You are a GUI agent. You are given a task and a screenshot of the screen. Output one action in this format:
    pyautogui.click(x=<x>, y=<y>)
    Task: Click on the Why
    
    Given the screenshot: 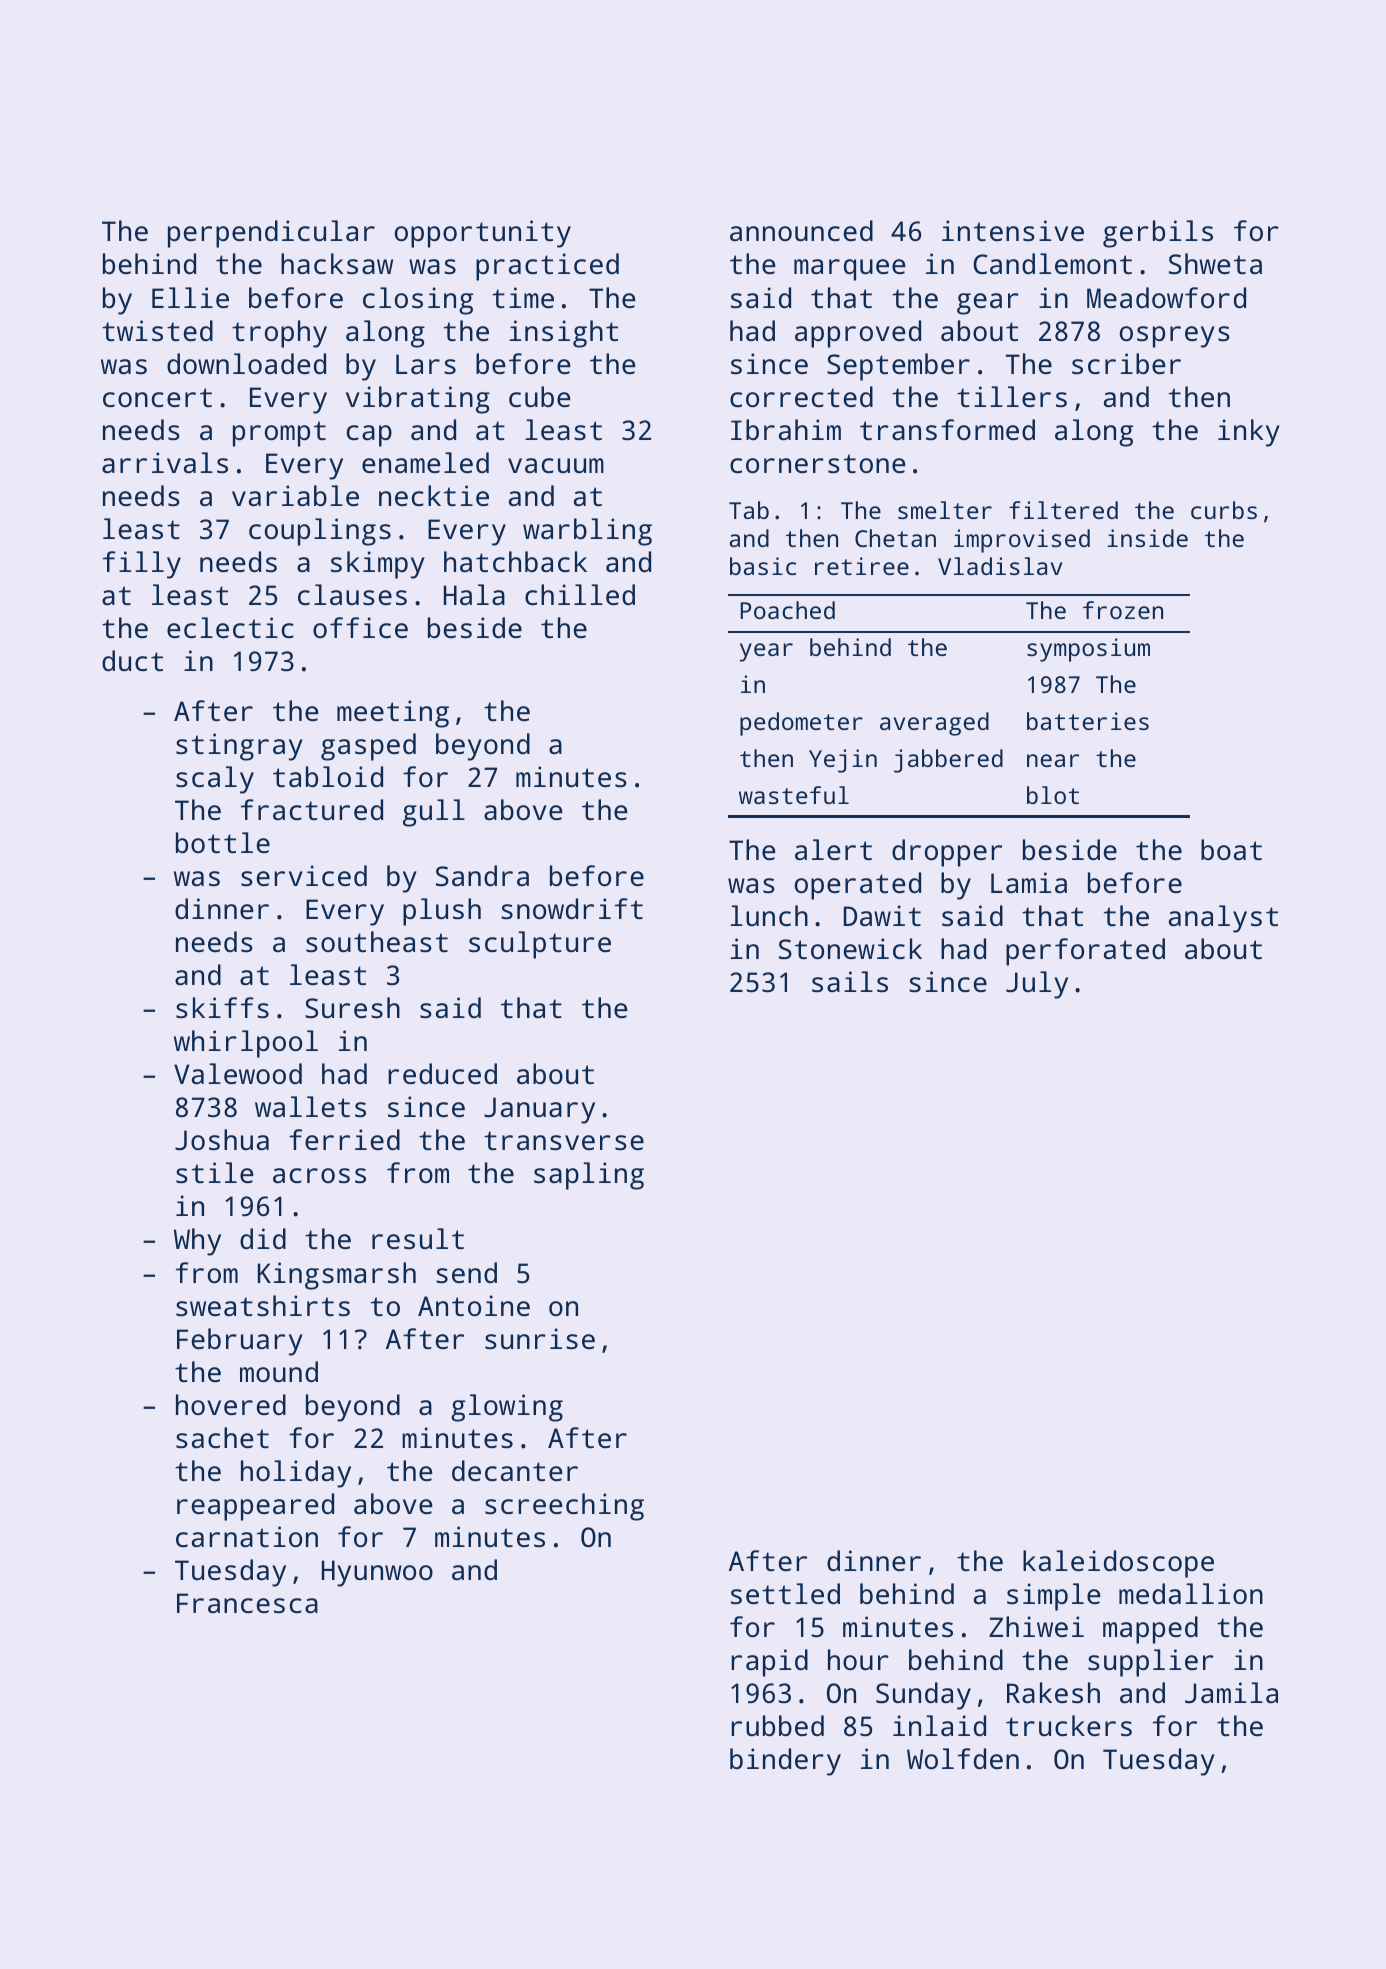 What is the action you would take?
    pyautogui.click(x=197, y=1242)
